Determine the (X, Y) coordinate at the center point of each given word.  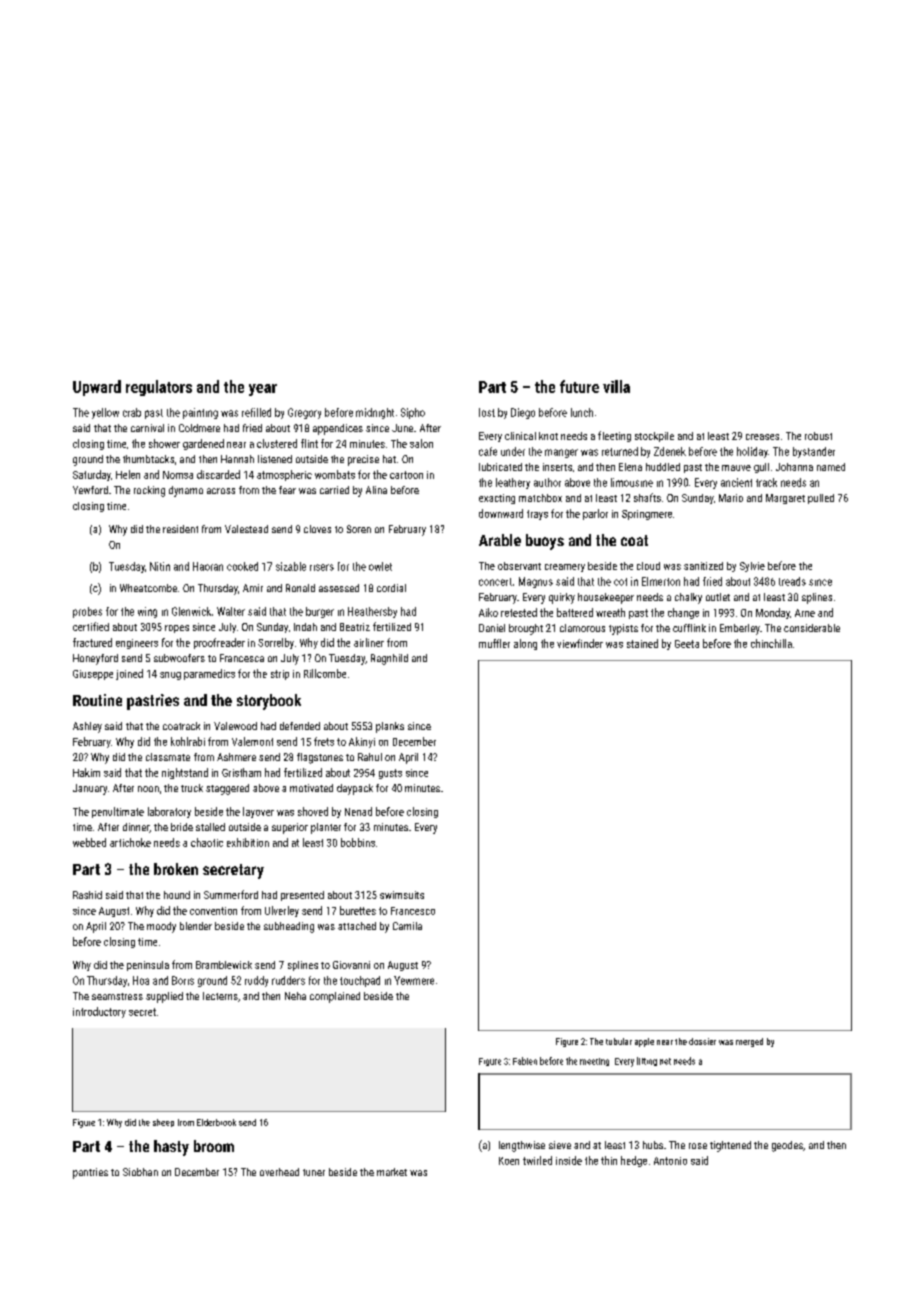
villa (616, 386)
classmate (168, 757)
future (579, 386)
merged (749, 1042)
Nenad (358, 811)
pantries (90, 1173)
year (263, 390)
